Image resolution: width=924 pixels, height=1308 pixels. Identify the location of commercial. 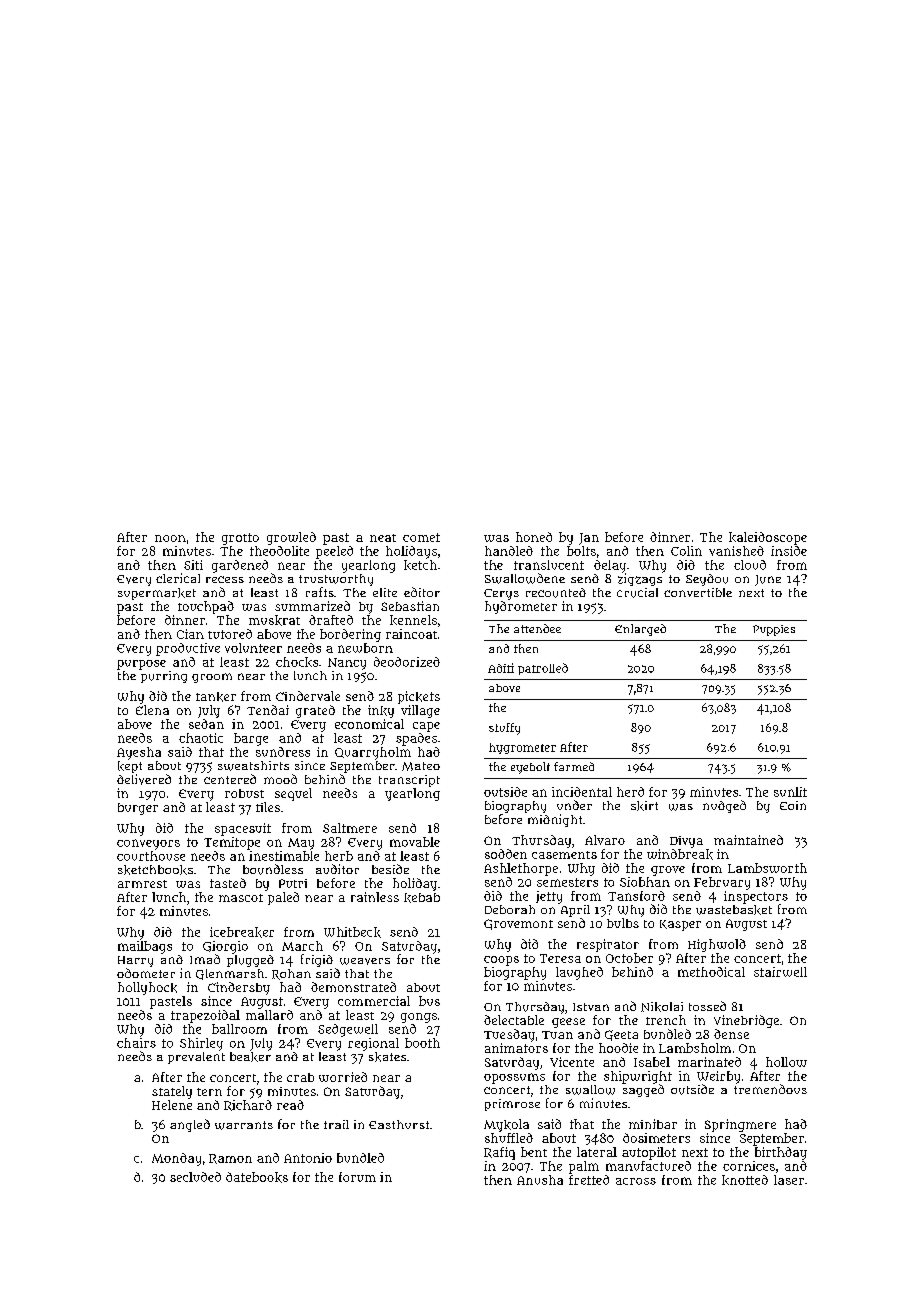
(374, 1001).
